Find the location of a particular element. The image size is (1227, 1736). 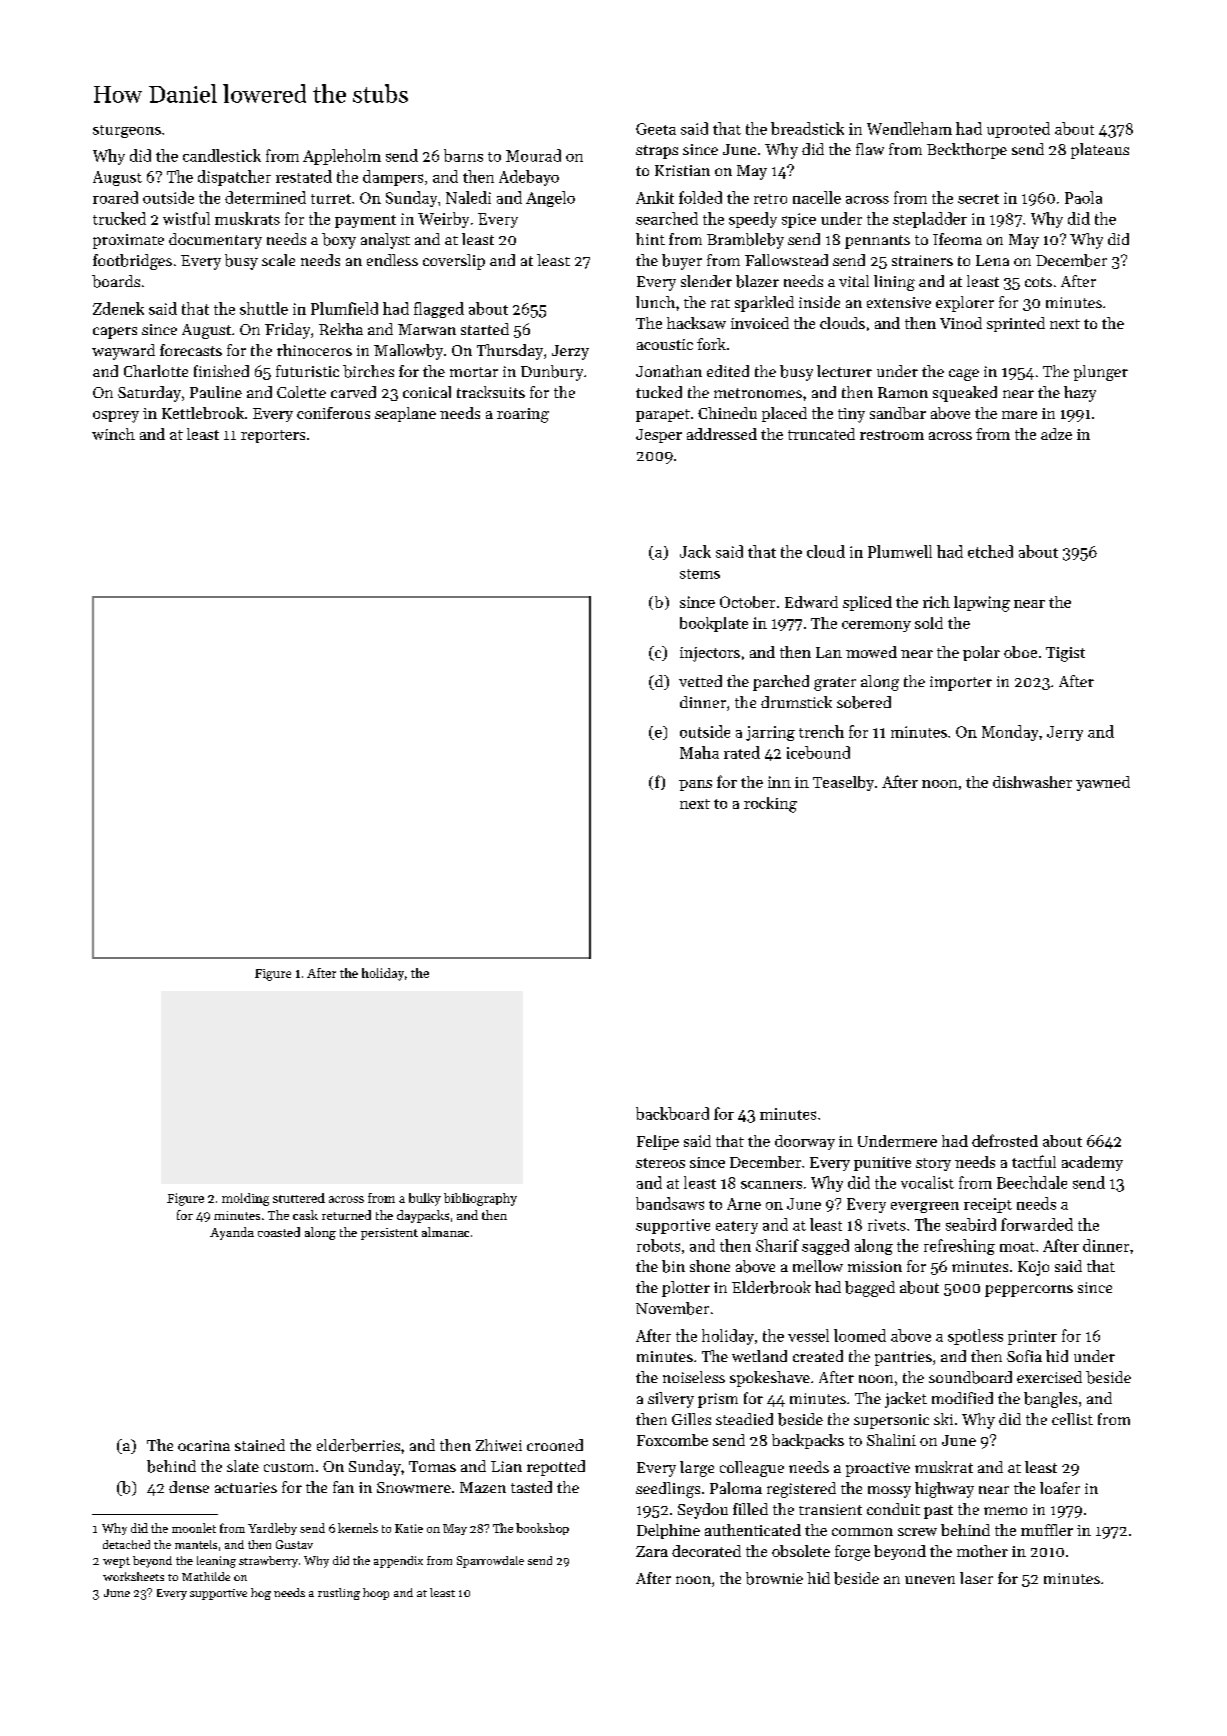

Monday is located at coordinates (1010, 733).
